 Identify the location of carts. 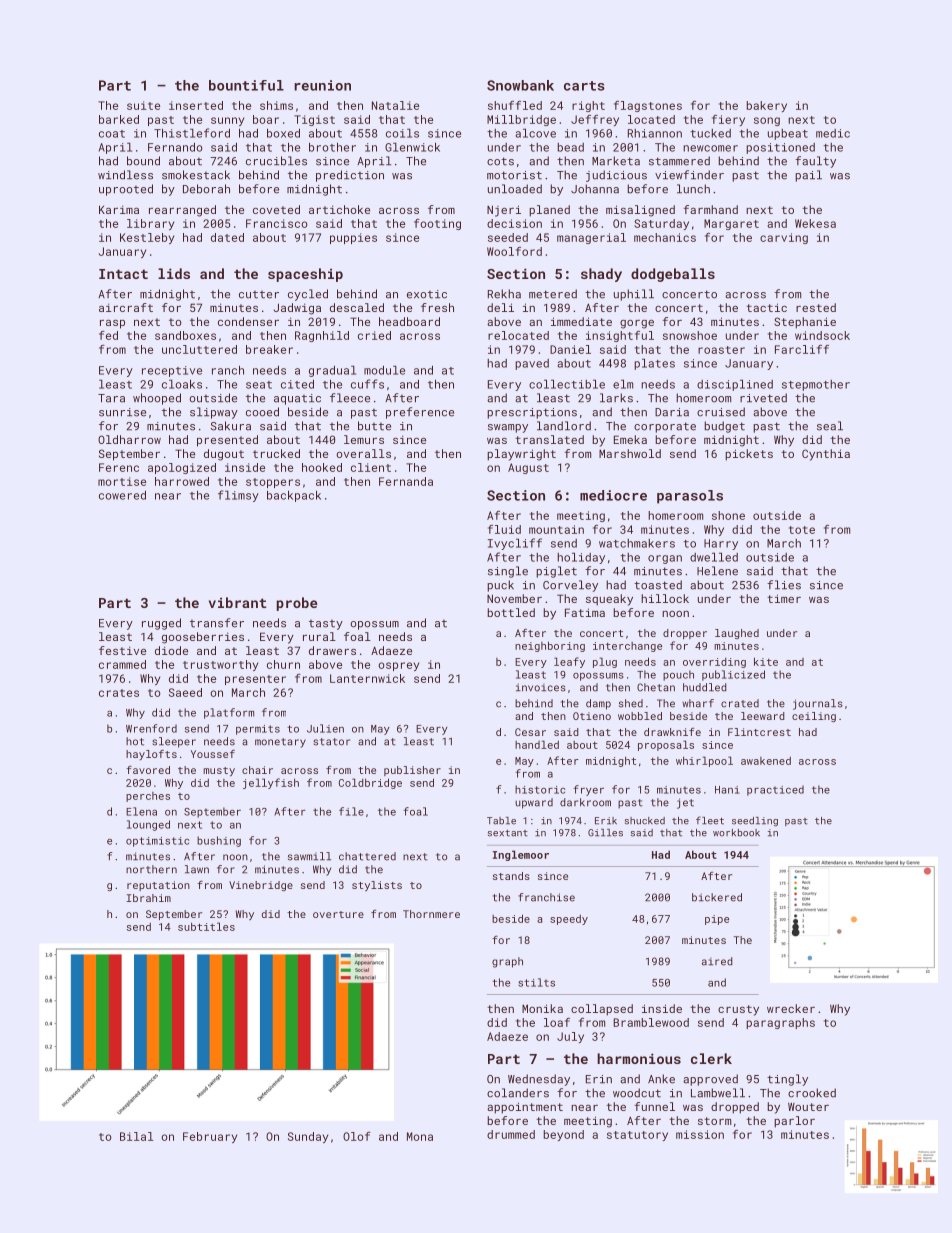
(584, 86).
